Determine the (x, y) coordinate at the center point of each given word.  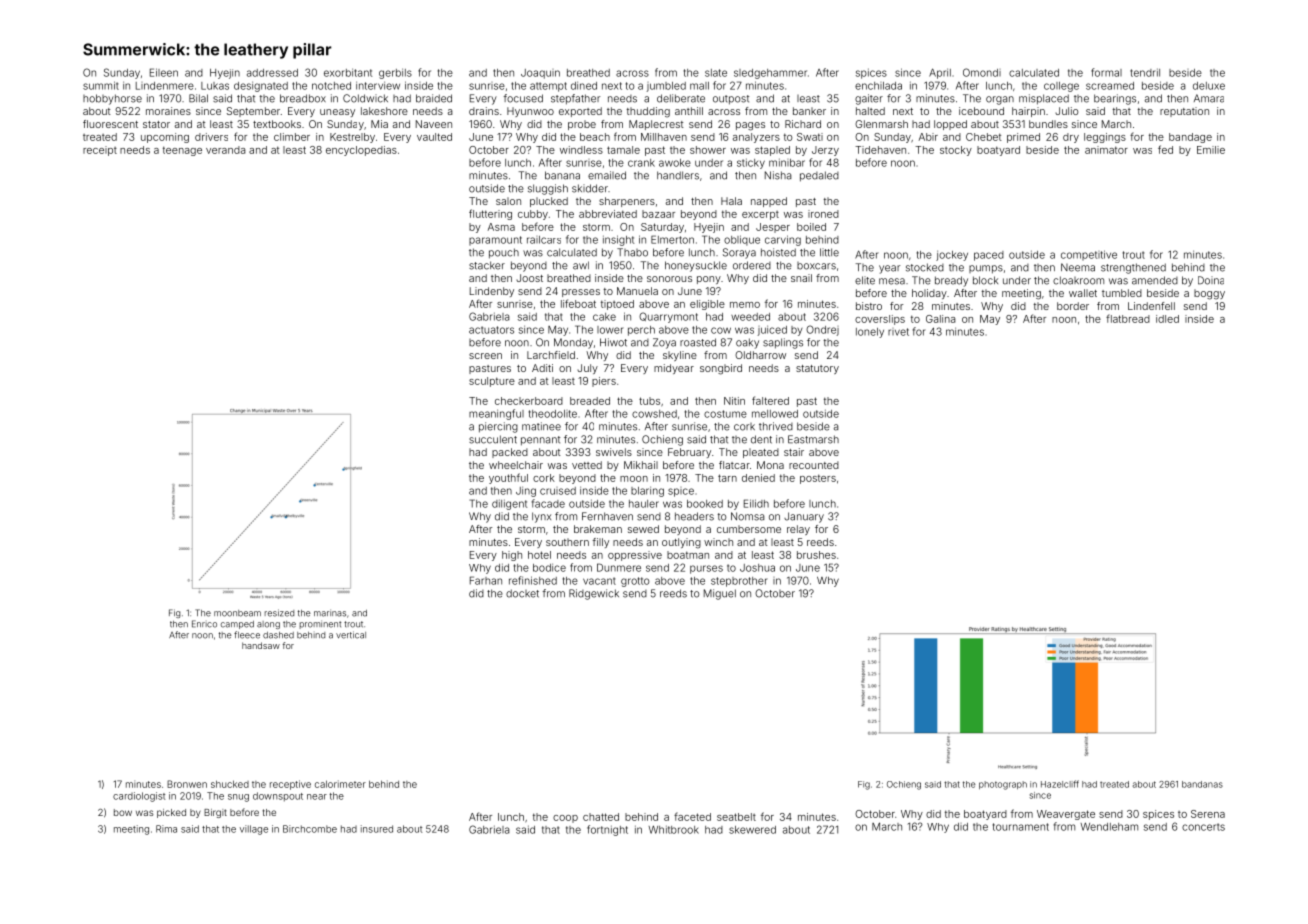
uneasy (337, 113)
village (254, 830)
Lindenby (492, 292)
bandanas (1202, 784)
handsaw (261, 645)
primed (1023, 138)
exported (580, 112)
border (1073, 306)
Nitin (734, 401)
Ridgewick (594, 594)
